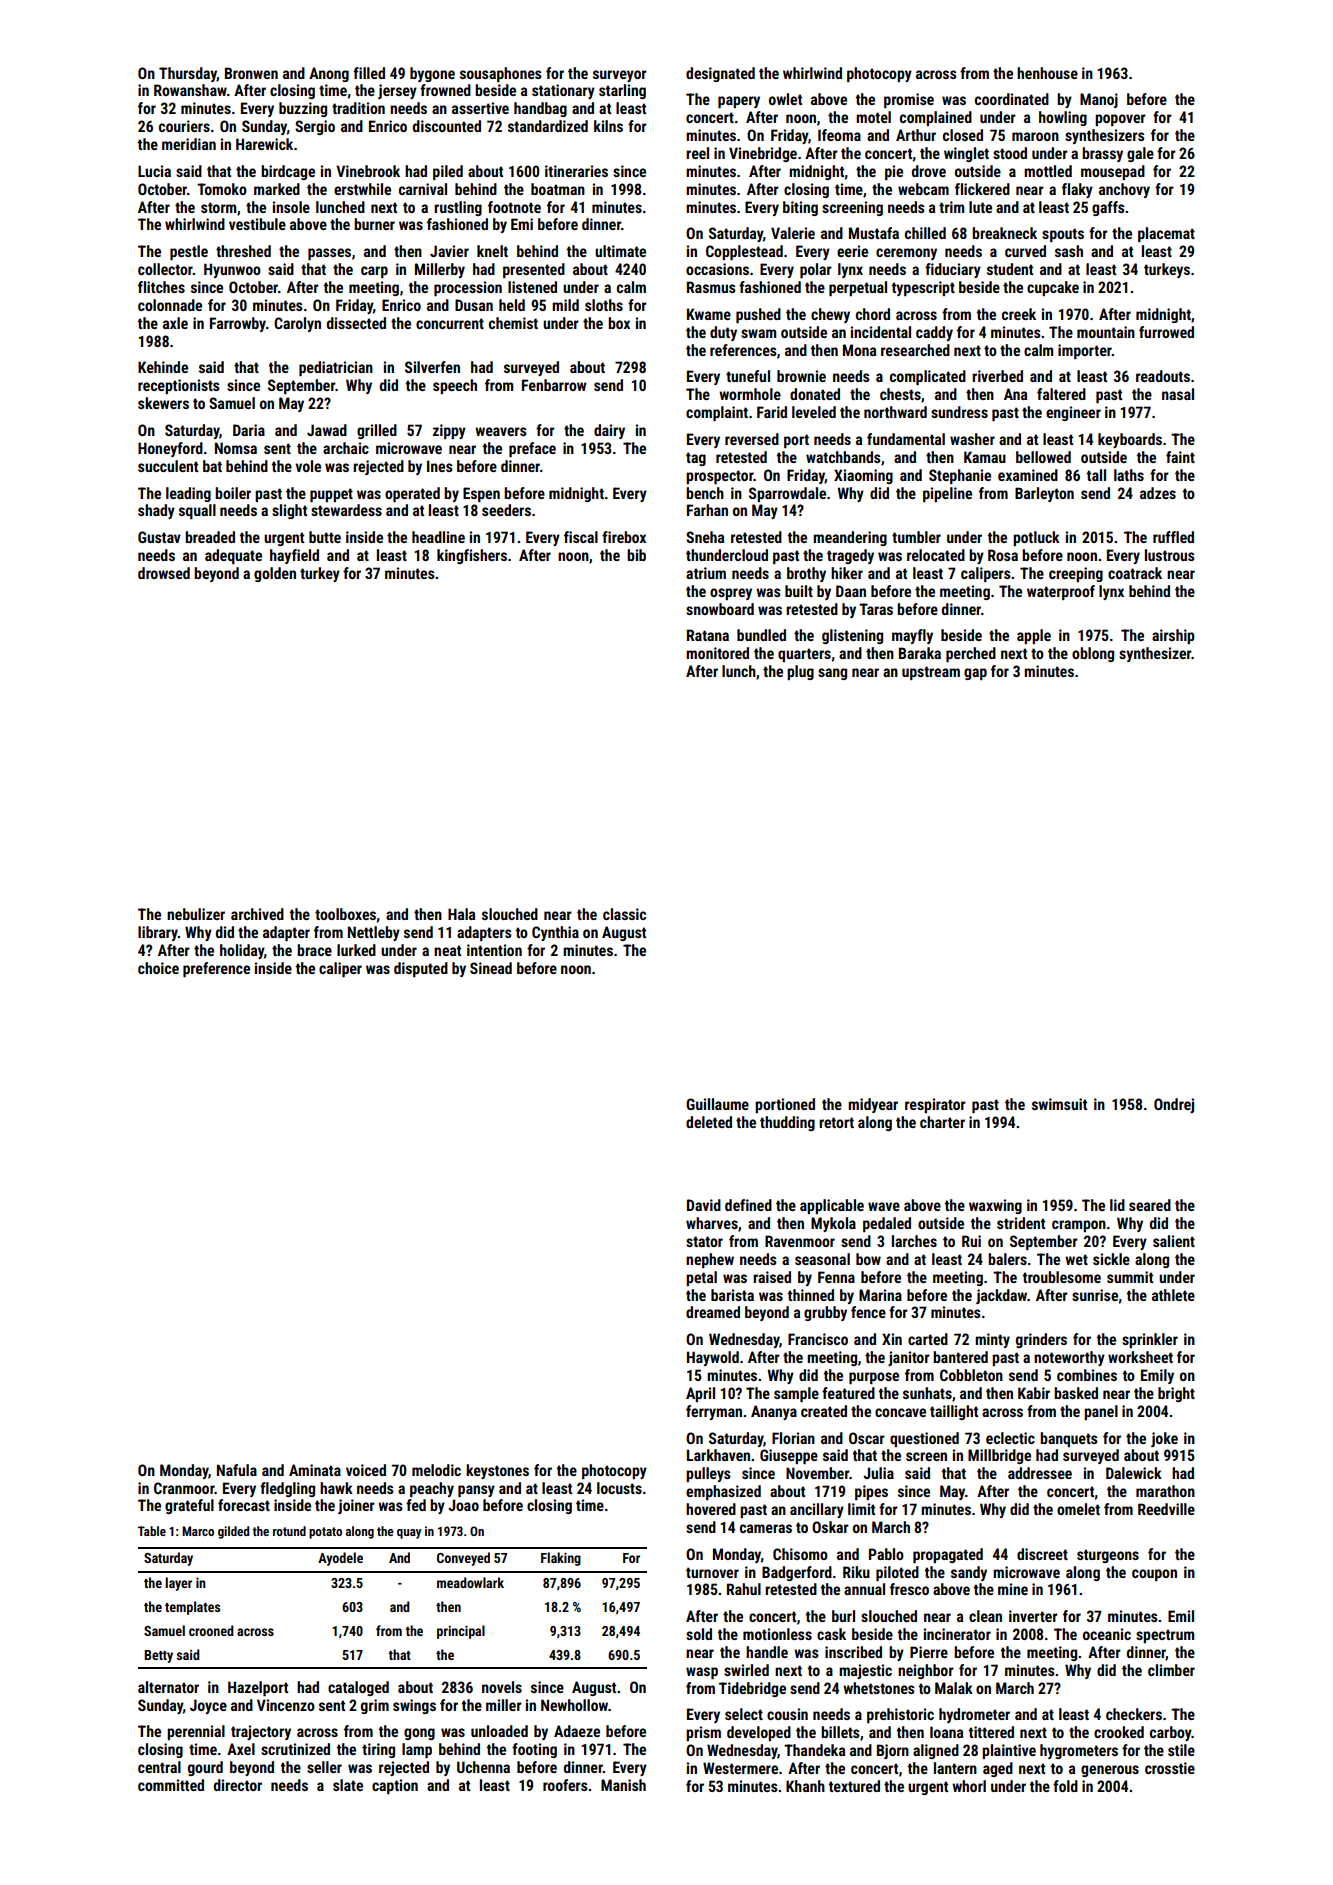 The height and width of the image is (1885, 1333). Describe the element at coordinates (1174, 1105) in the image. I see `Ondrej` at that location.
